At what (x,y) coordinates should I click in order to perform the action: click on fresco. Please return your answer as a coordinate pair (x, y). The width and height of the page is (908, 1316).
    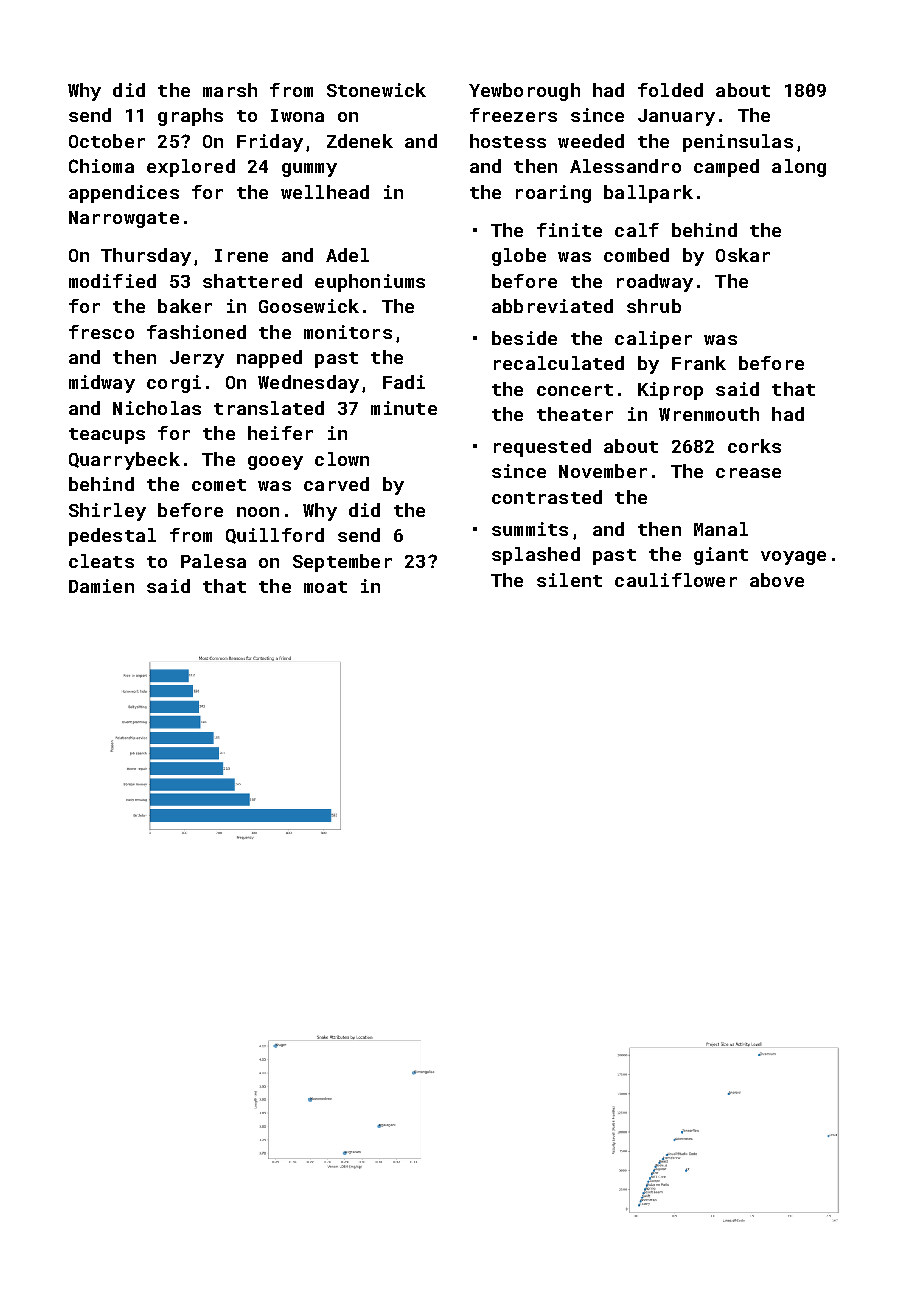
    Looking at the image, I should click on (101, 332).
